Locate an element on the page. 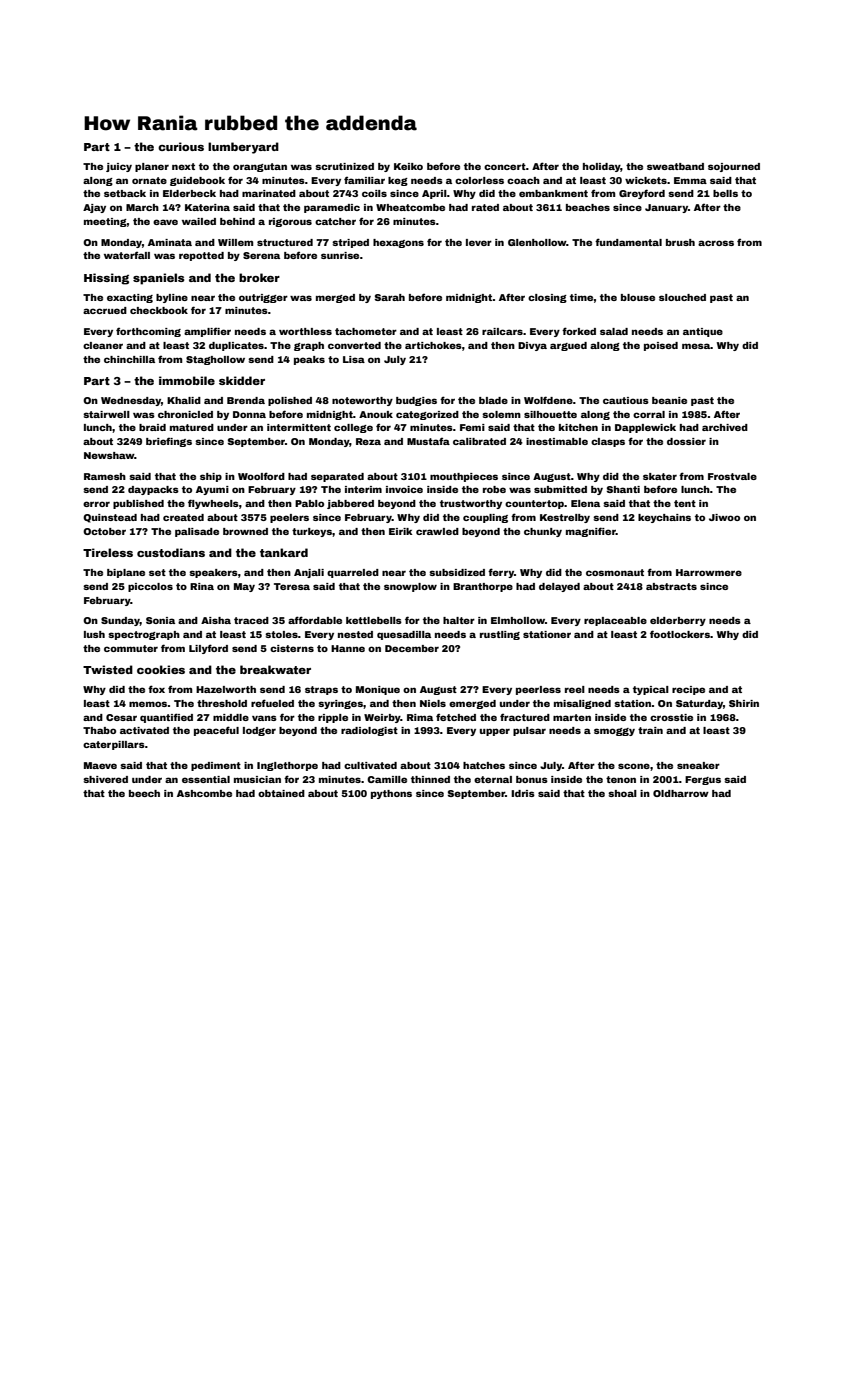  curious is located at coordinates (181, 146).
